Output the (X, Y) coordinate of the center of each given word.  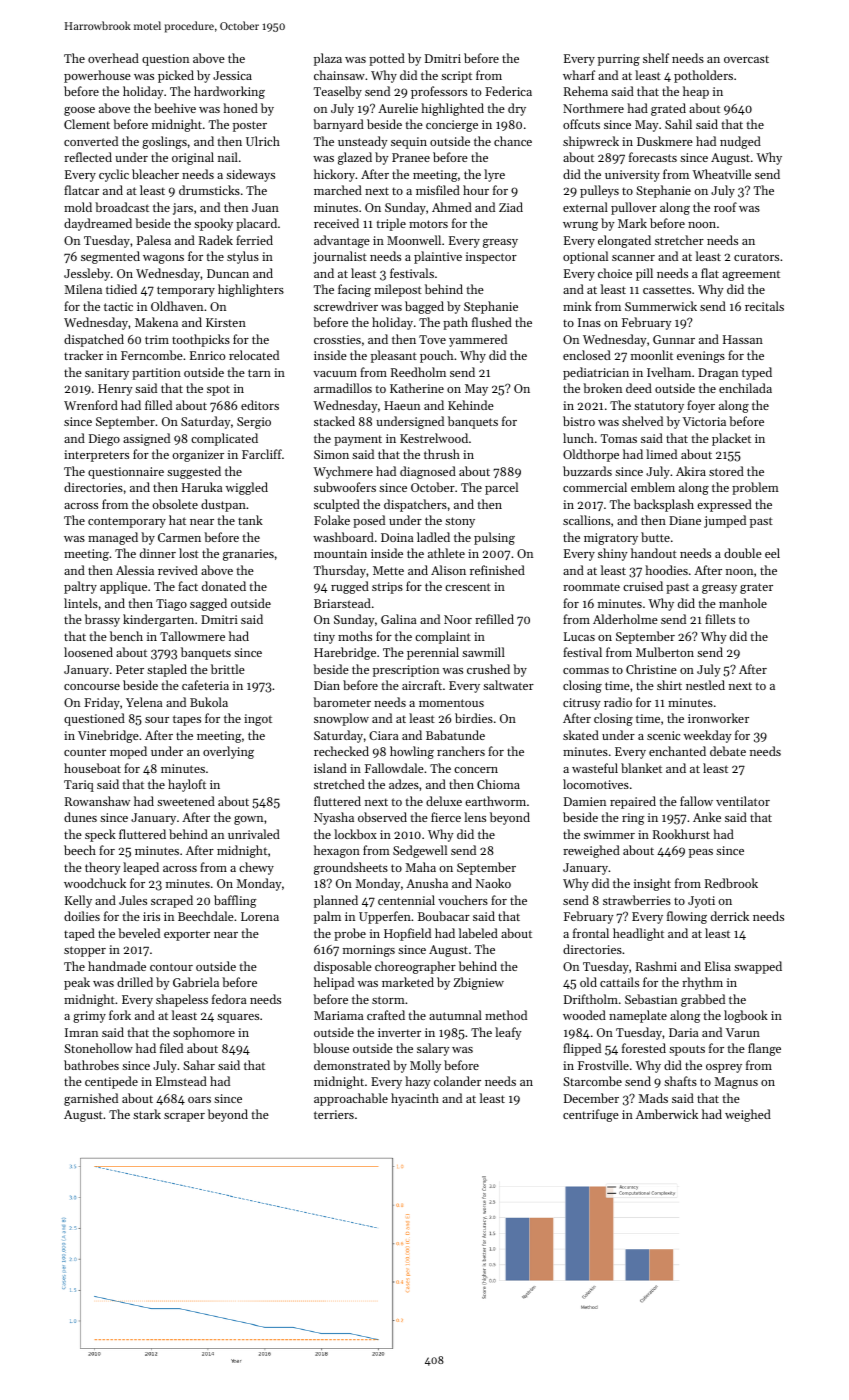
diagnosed (428, 472)
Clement (87, 124)
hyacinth (415, 1099)
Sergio (254, 423)
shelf (656, 58)
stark (147, 1114)
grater (756, 588)
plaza (328, 59)
